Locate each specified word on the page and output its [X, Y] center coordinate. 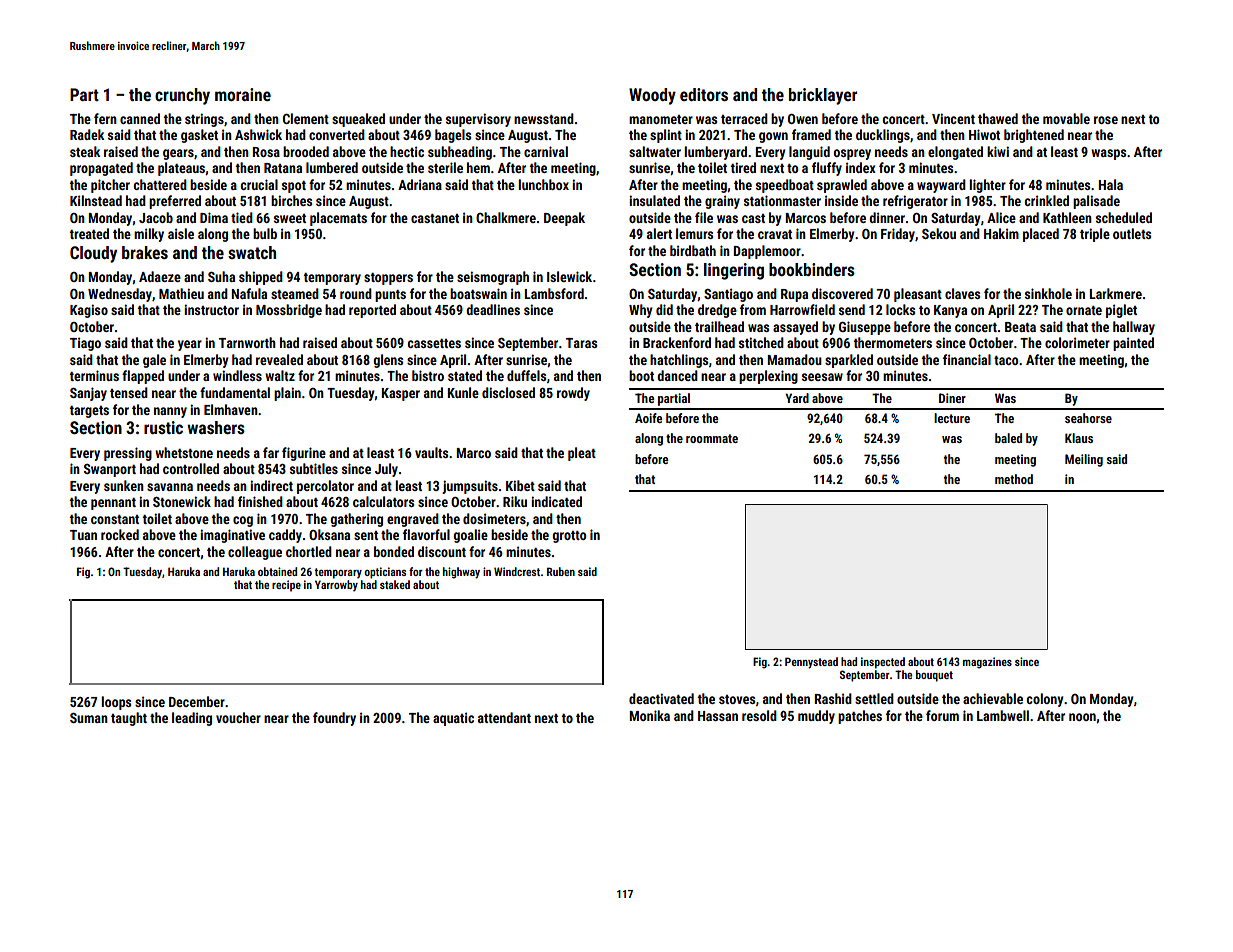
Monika [649, 715]
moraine [243, 94]
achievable [993, 698]
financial [967, 359]
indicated [556, 501]
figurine [304, 454]
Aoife [648, 418]
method [1014, 479]
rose [1106, 120]
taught [129, 719]
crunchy [182, 96]
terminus [94, 375]
